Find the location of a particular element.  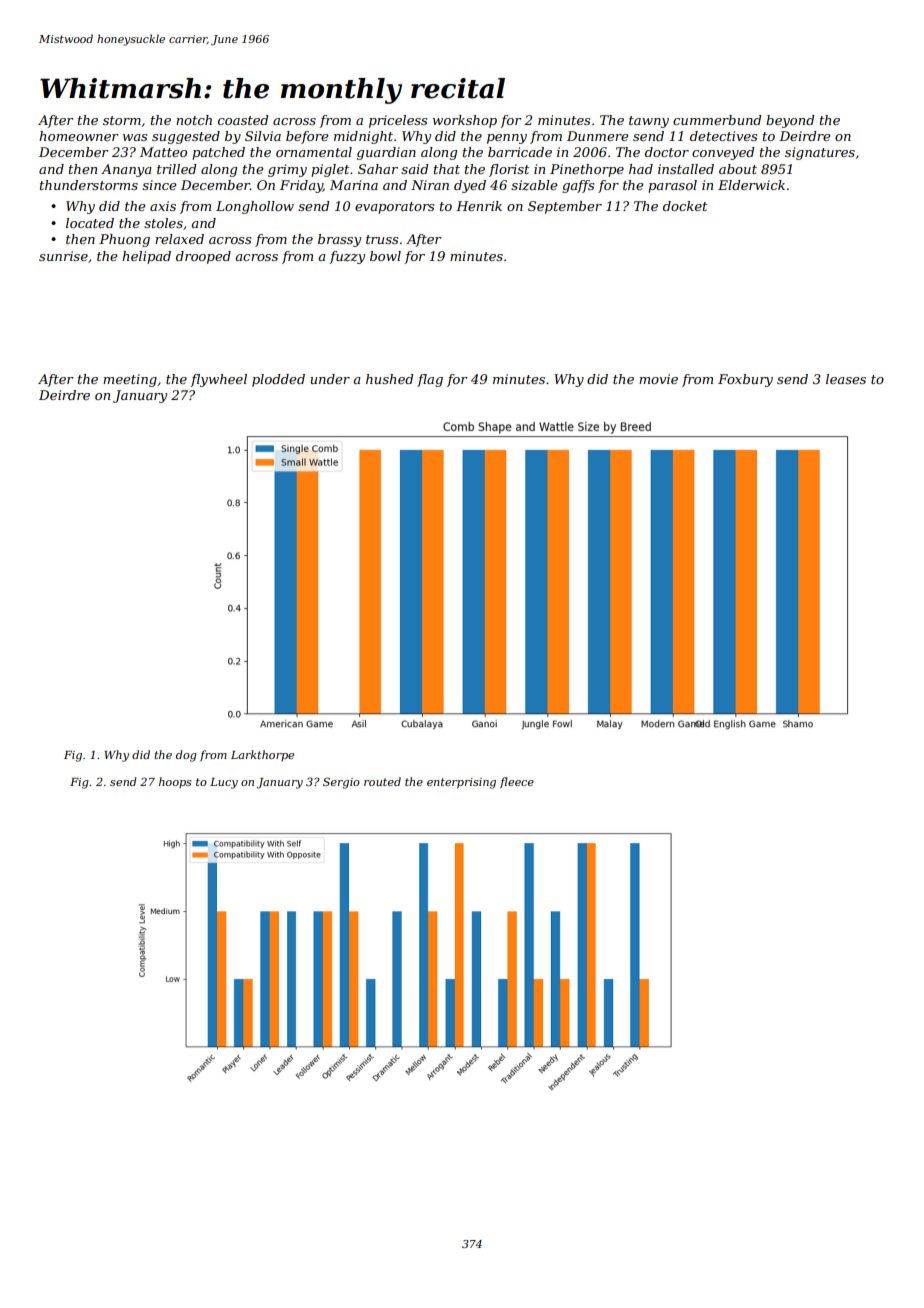

meeting is located at coordinates (130, 380).
